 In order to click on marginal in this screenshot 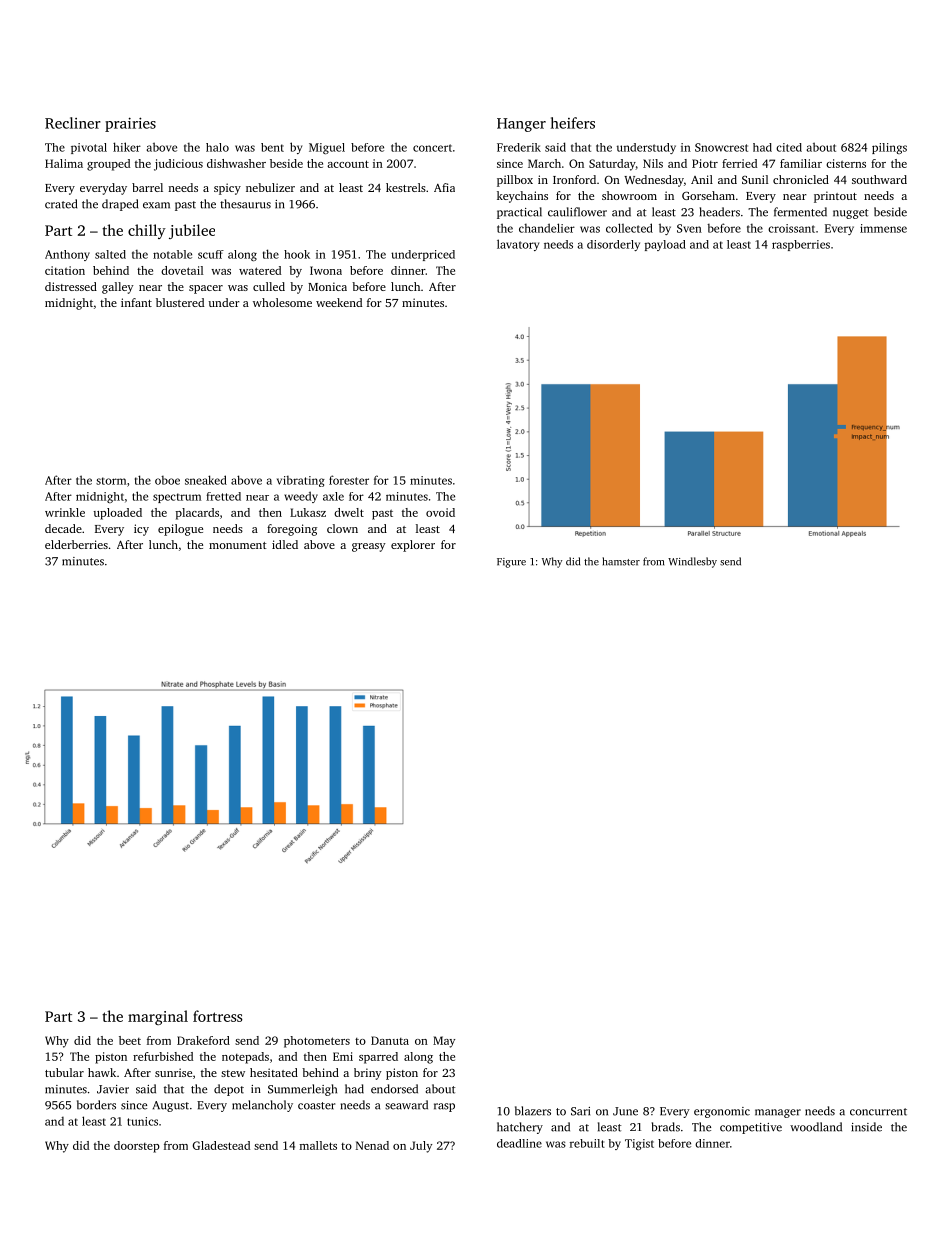, I will do `click(158, 1017)`.
